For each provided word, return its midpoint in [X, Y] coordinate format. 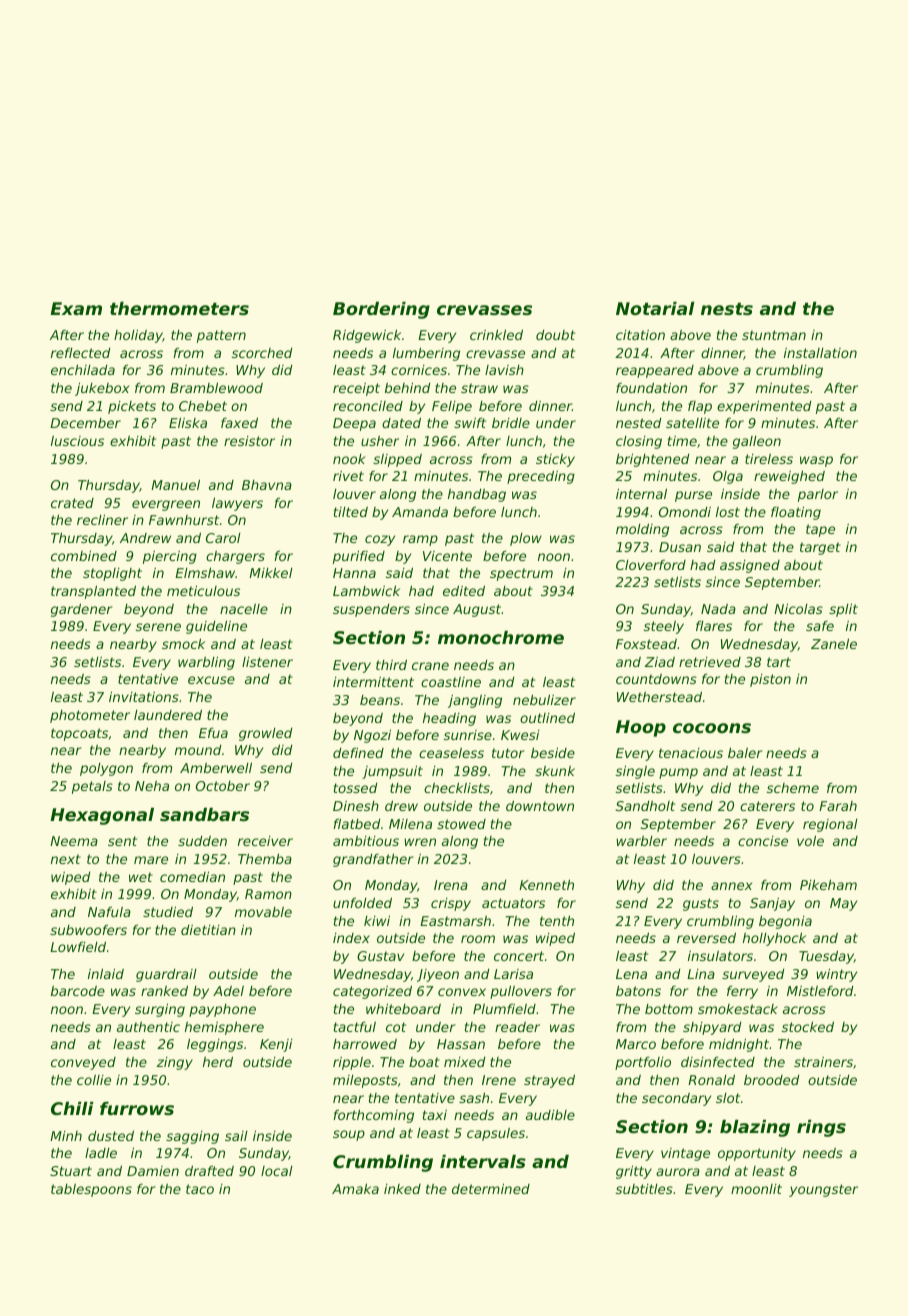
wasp [816, 461]
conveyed [83, 1063]
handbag [477, 495]
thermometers [179, 308]
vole [810, 840]
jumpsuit [392, 772]
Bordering [381, 310]
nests [727, 309]
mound [198, 750]
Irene [499, 1080]
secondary [676, 1099]
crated [72, 503]
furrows [137, 1108]
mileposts [365, 1081]
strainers [823, 1062]
